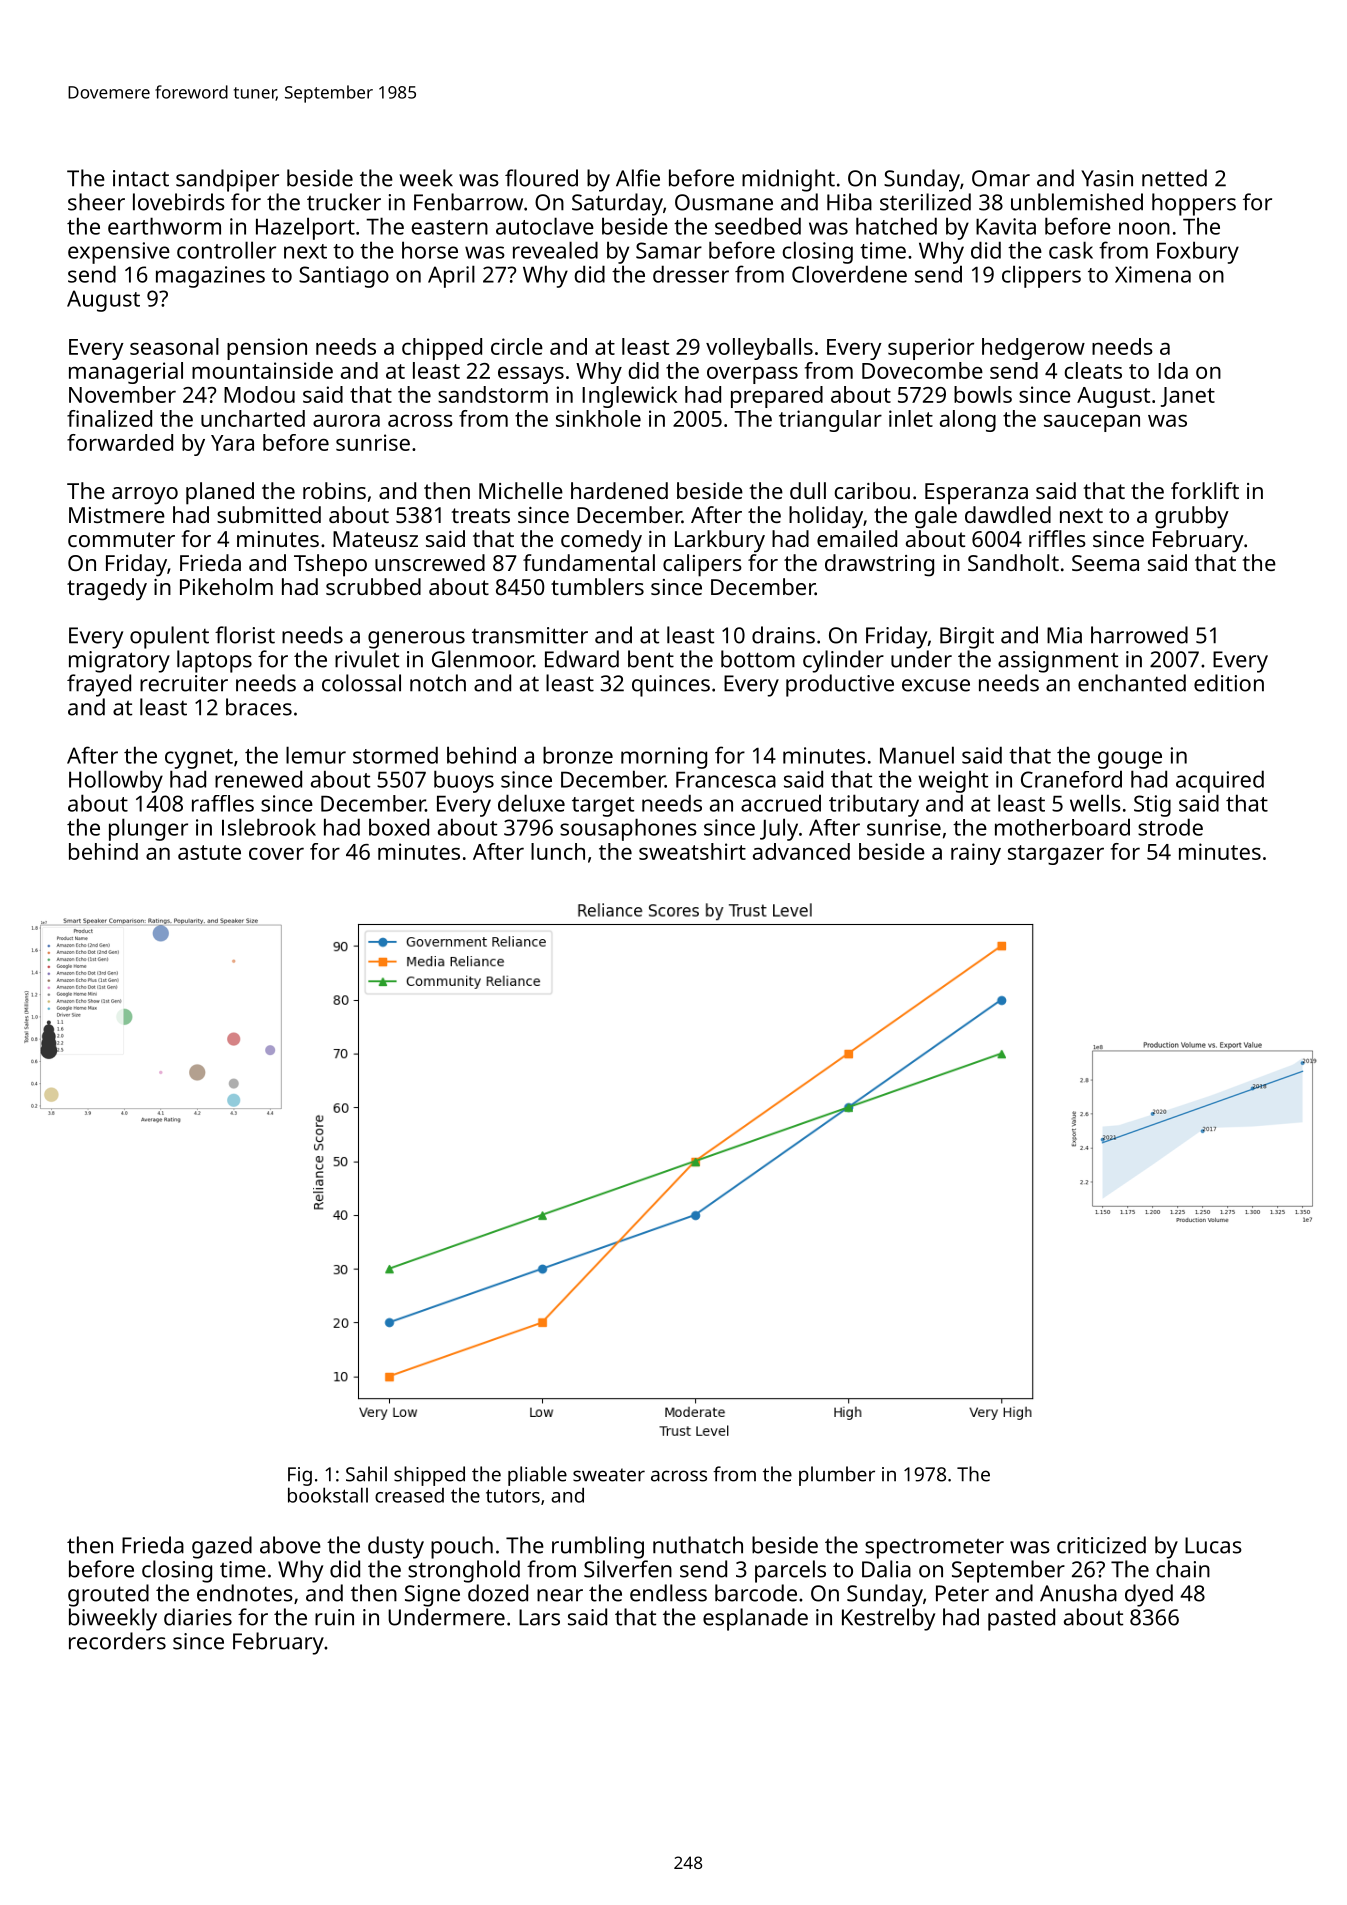 Image resolution: width=1347 pixels, height=1905 pixels. Describe the element at coordinates (108, 1595) in the screenshot. I see `grouted` at that location.
